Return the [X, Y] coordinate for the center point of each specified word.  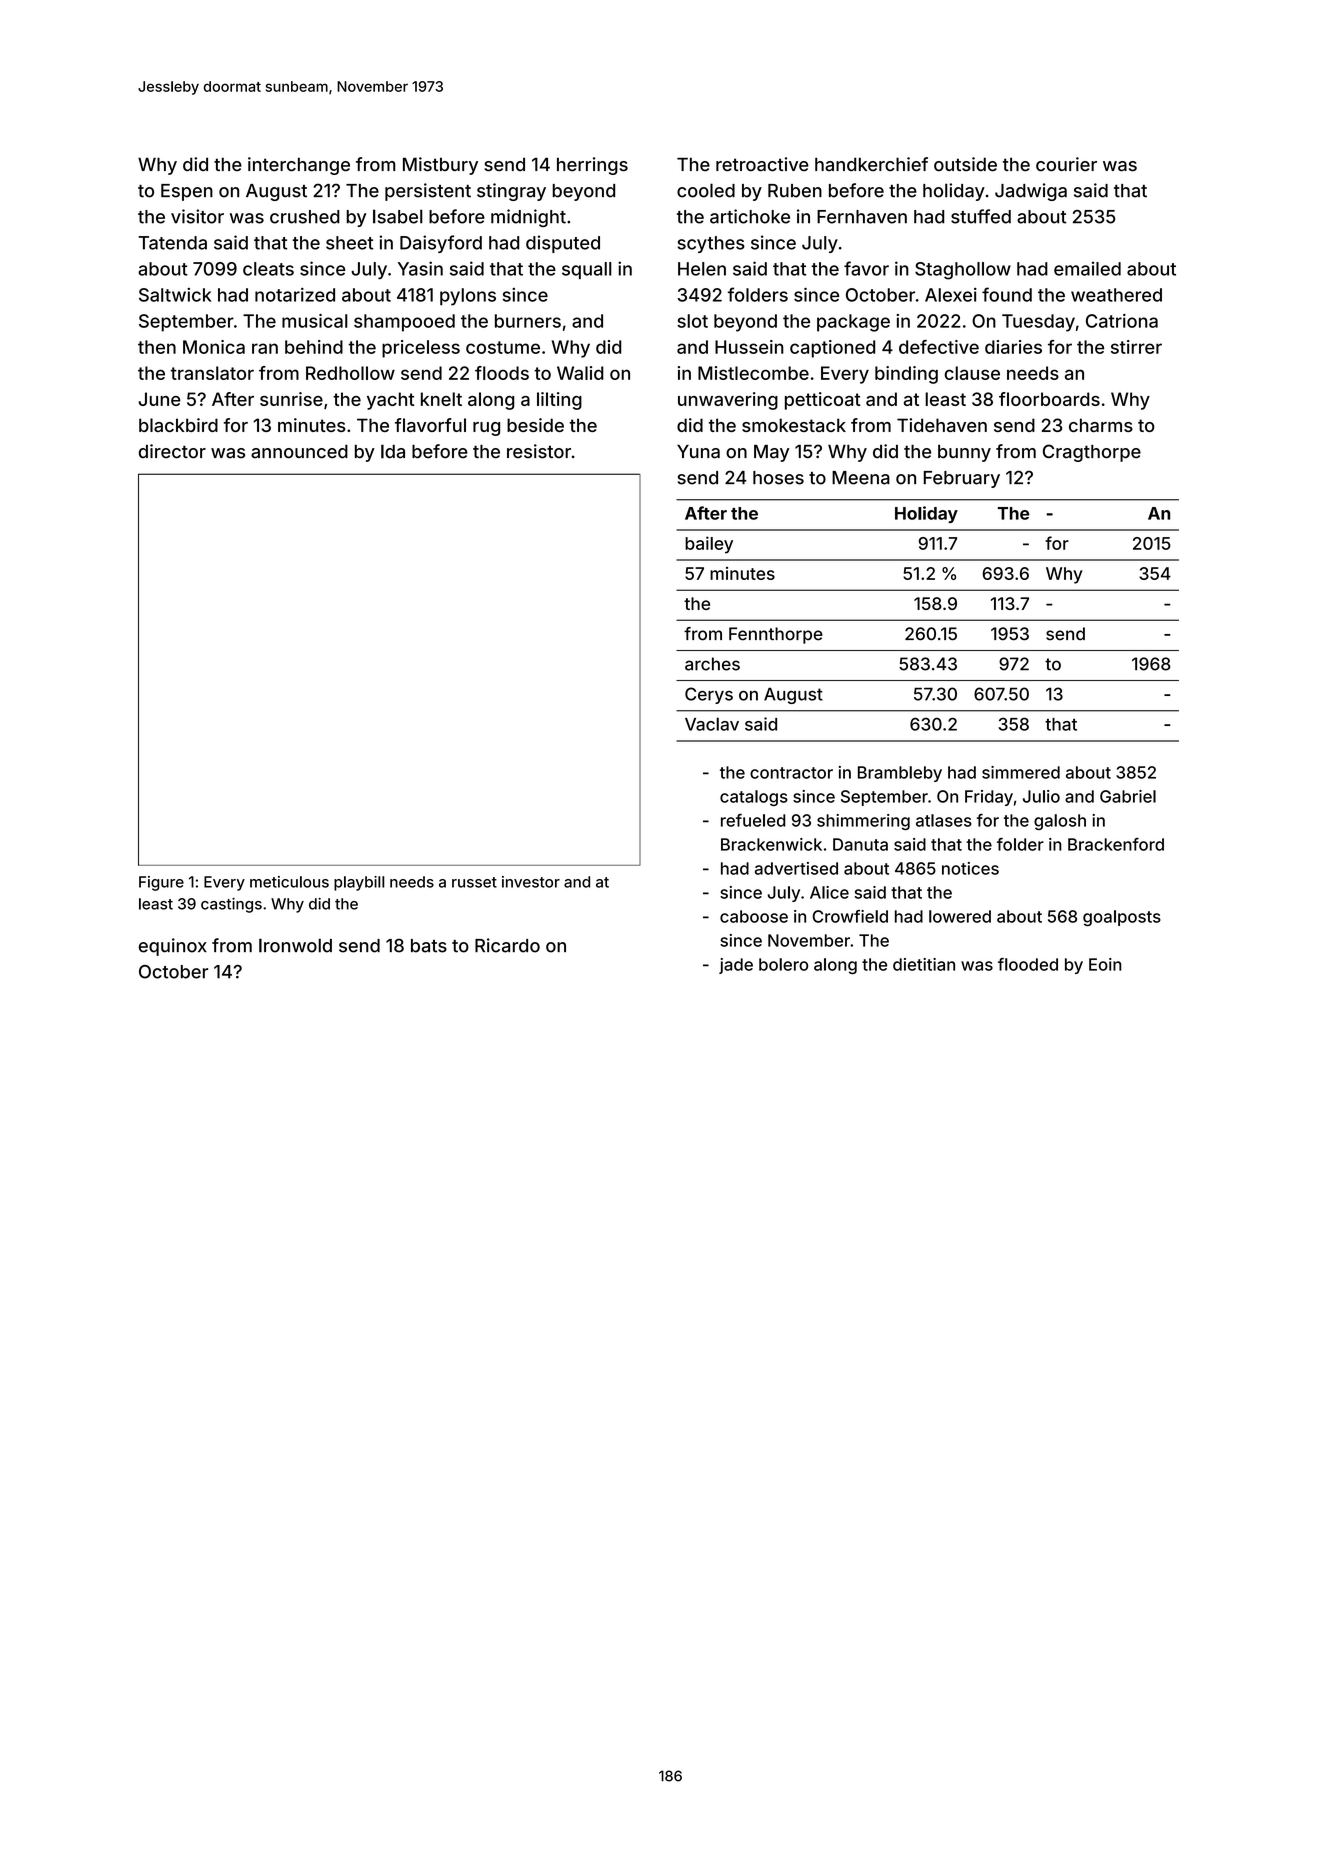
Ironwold [295, 945]
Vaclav [712, 724]
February [962, 479]
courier [1066, 164]
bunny [964, 453]
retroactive [762, 164]
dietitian [924, 964]
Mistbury [440, 166]
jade [736, 966]
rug [486, 429]
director [172, 451]
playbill [359, 883]
